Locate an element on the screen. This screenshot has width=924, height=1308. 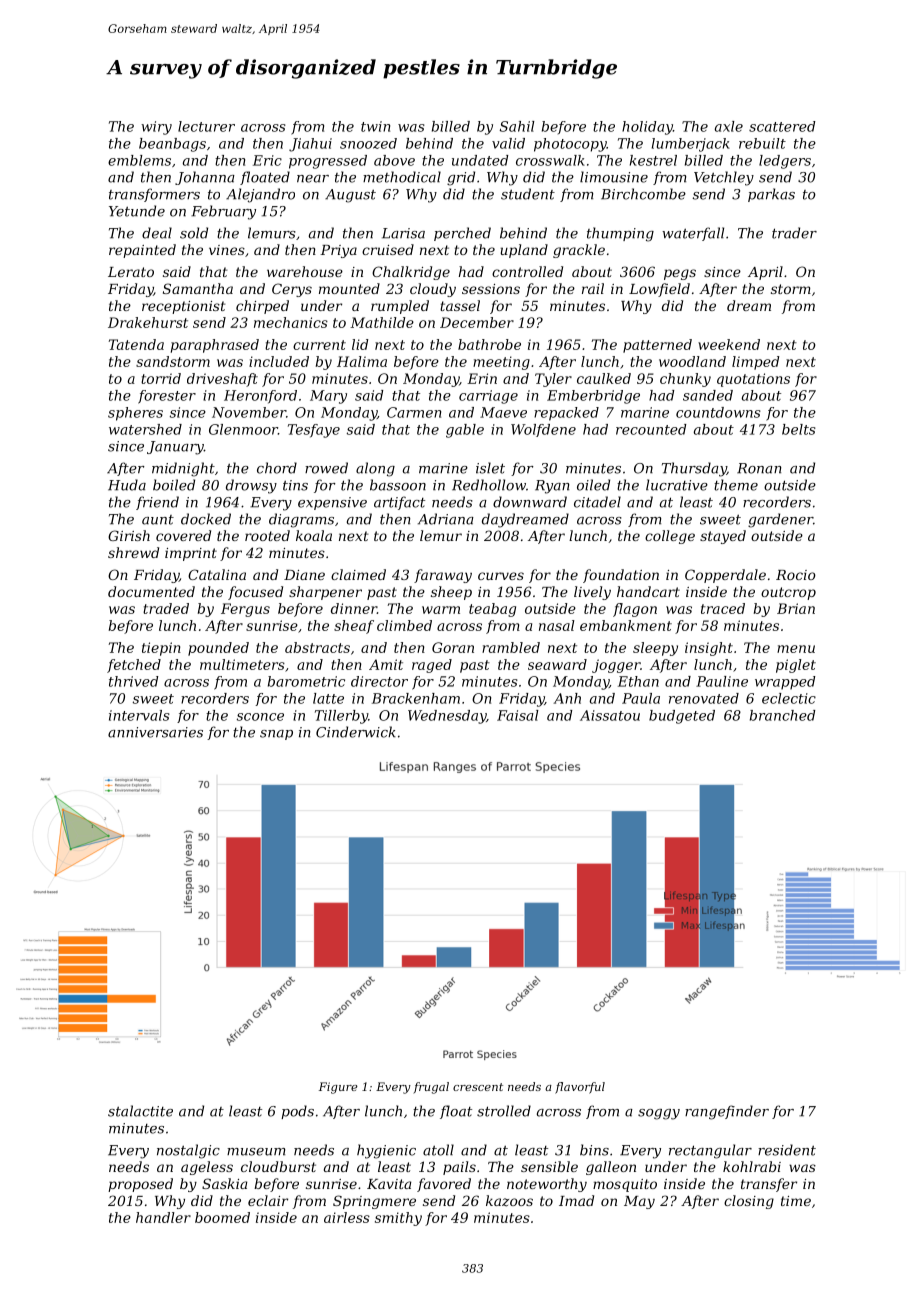
wiry is located at coordinates (156, 128).
